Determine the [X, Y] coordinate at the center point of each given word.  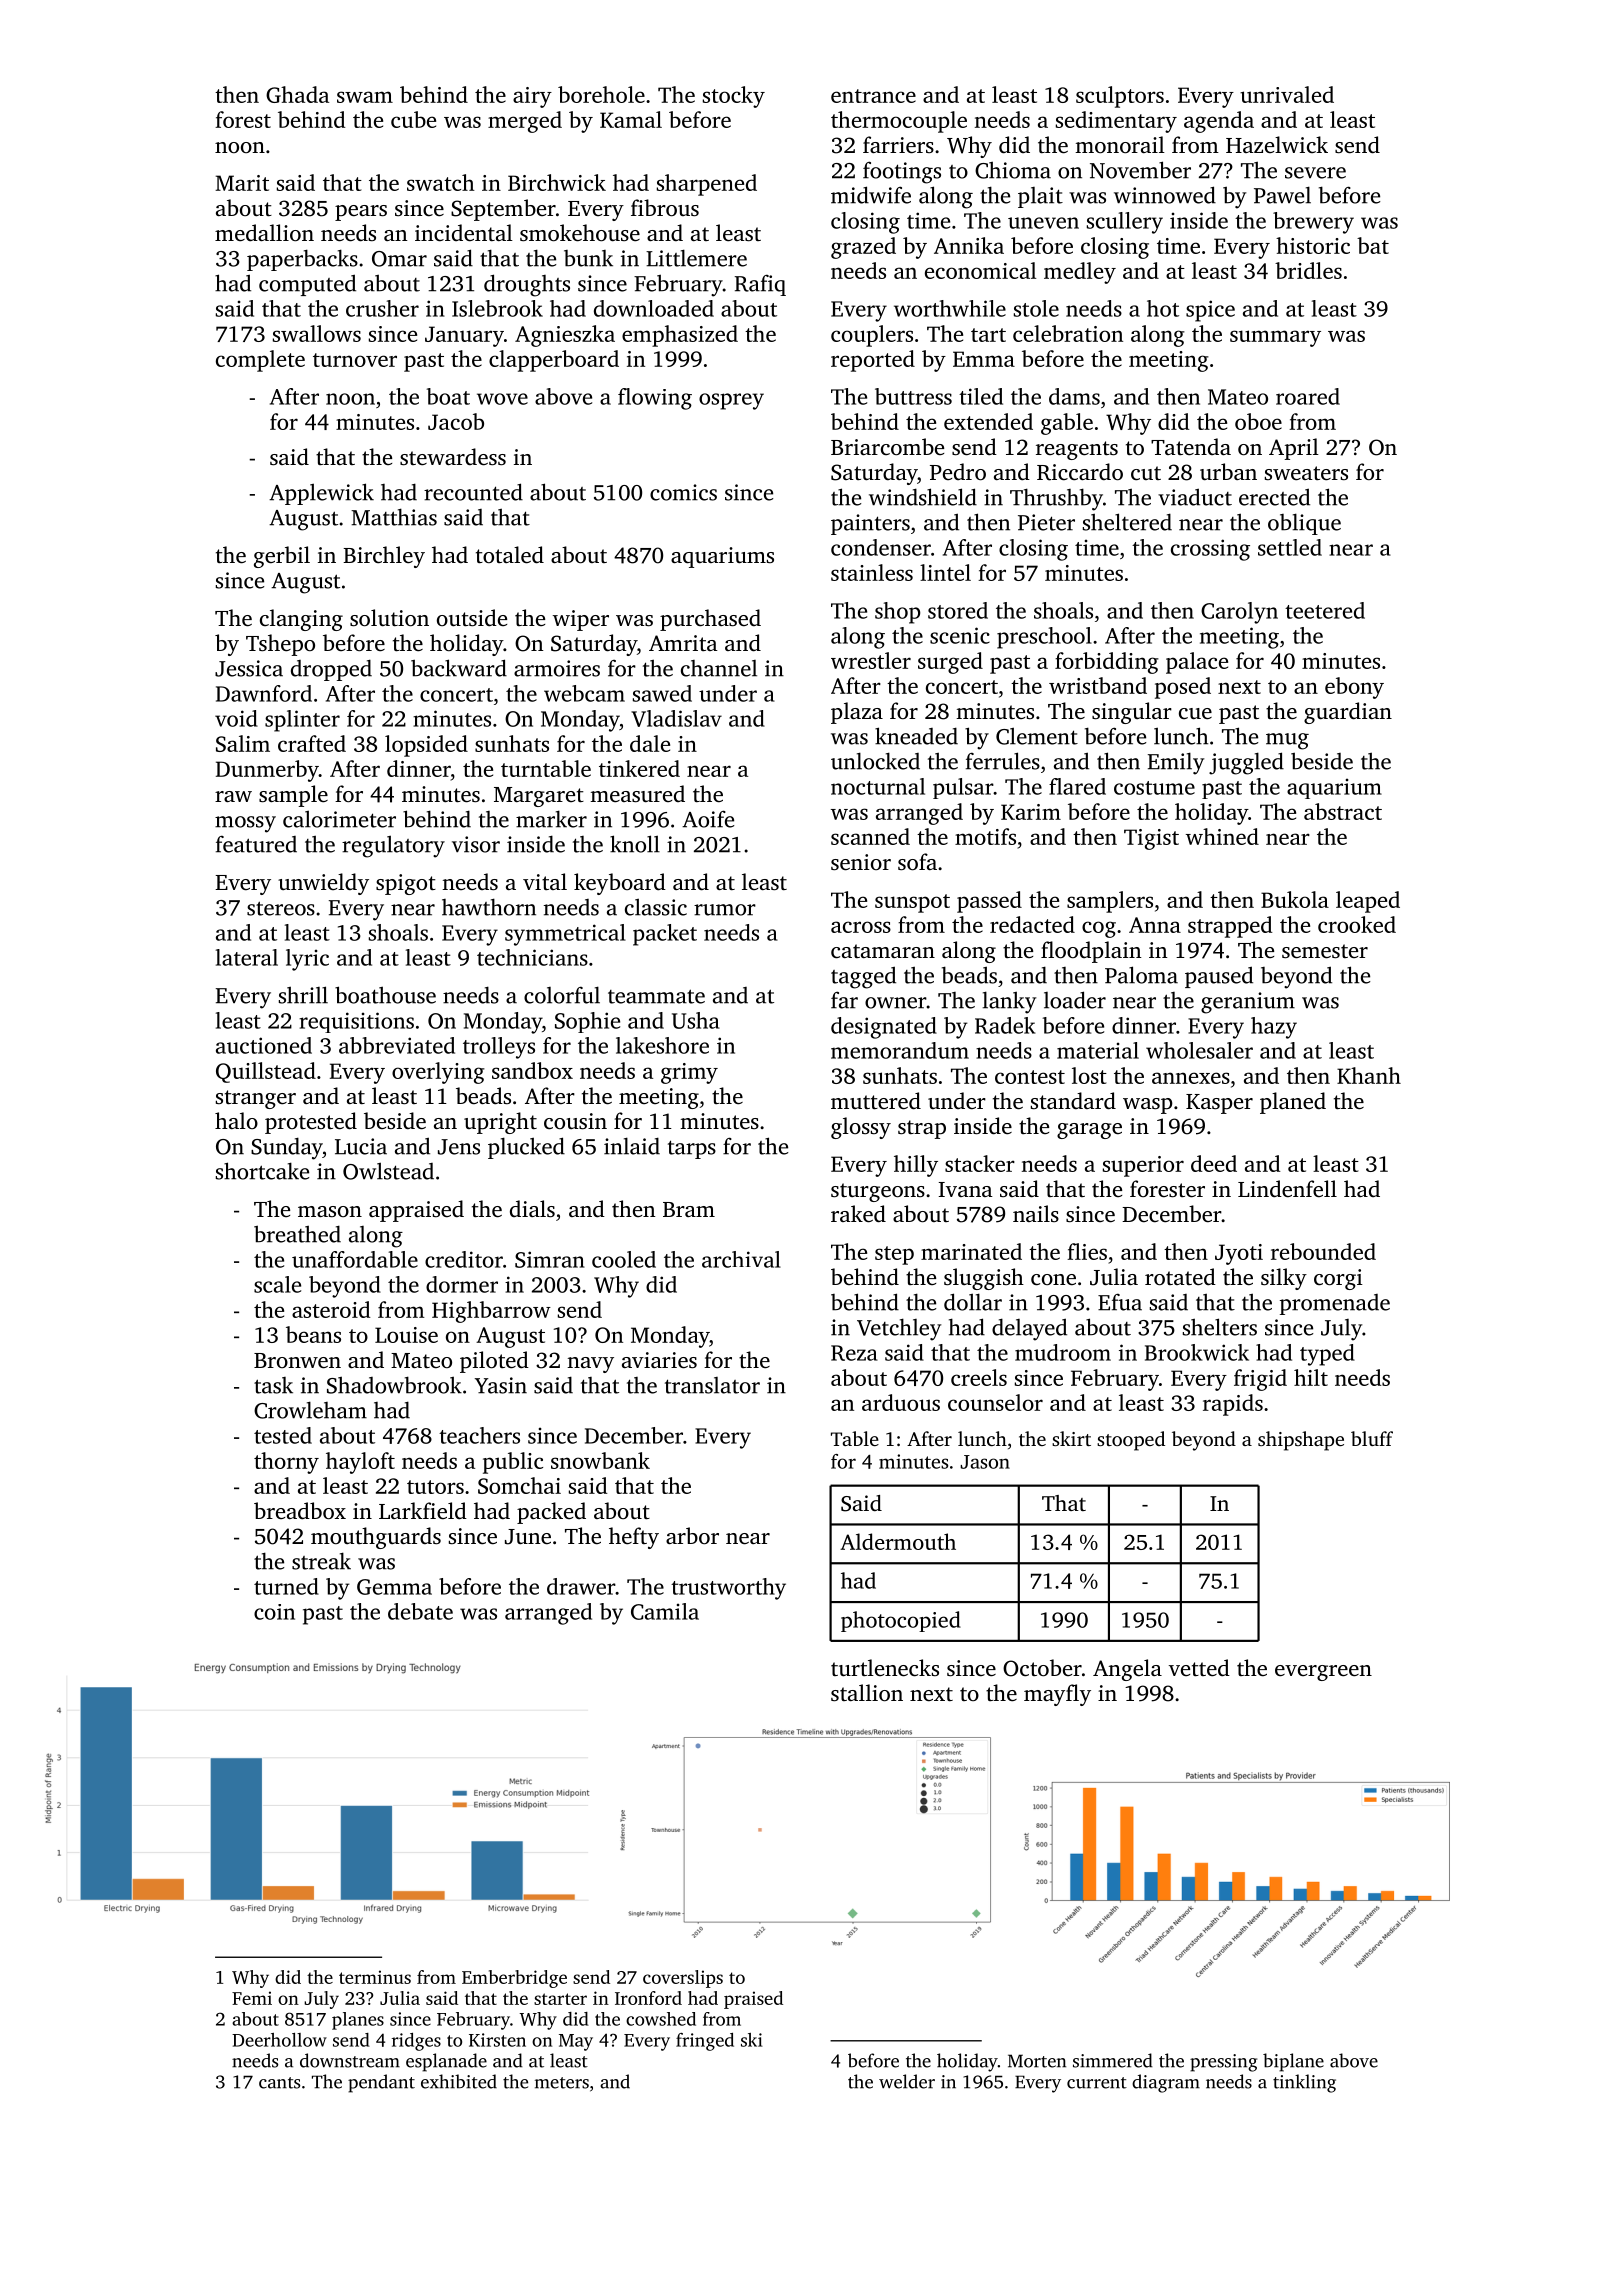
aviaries [659, 1360]
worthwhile [950, 308]
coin [274, 1612]
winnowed [1165, 195]
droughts [527, 285]
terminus [375, 1977]
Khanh [1369, 1075]
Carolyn [1239, 613]
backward [459, 668]
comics [683, 492]
